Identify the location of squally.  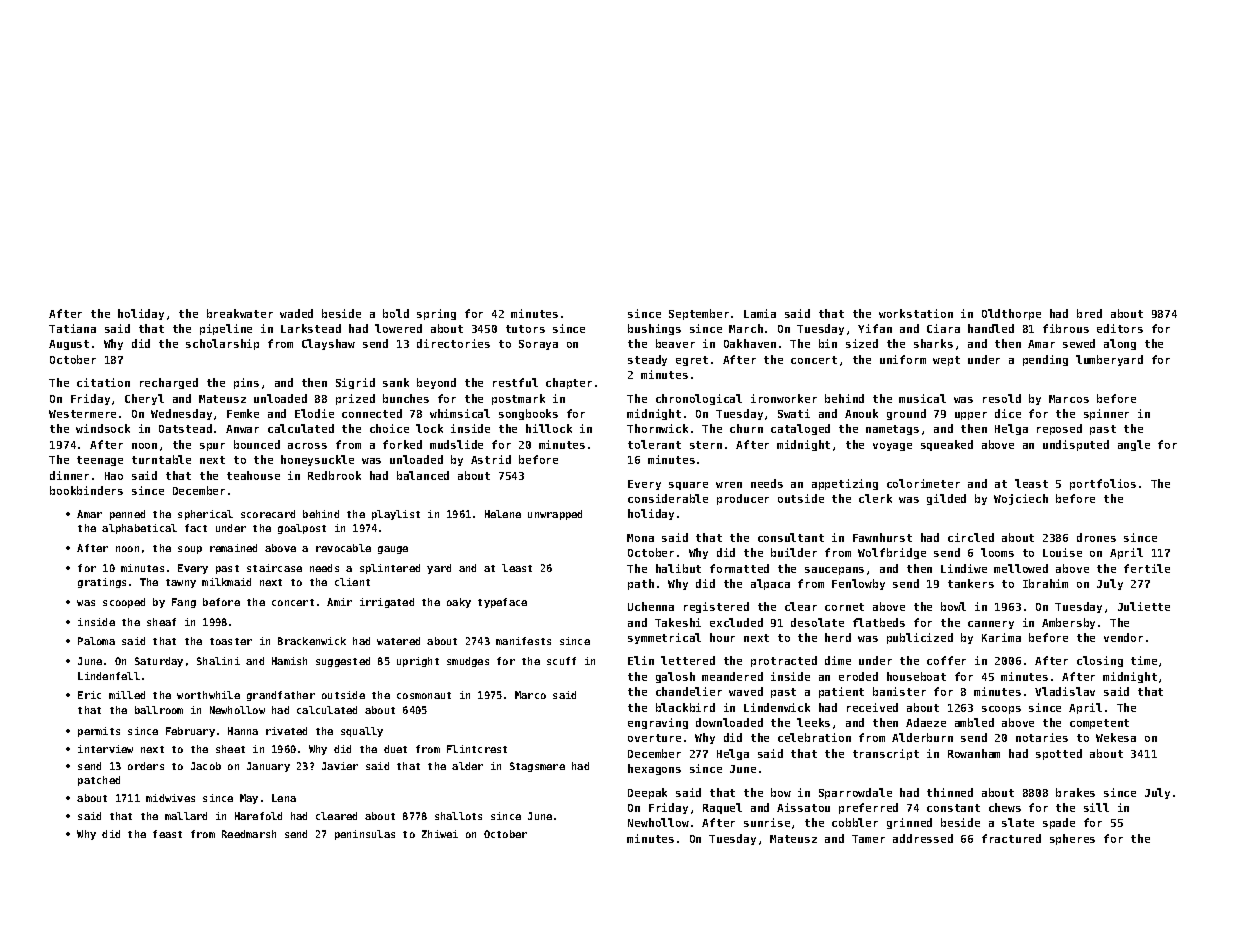
(362, 732).
